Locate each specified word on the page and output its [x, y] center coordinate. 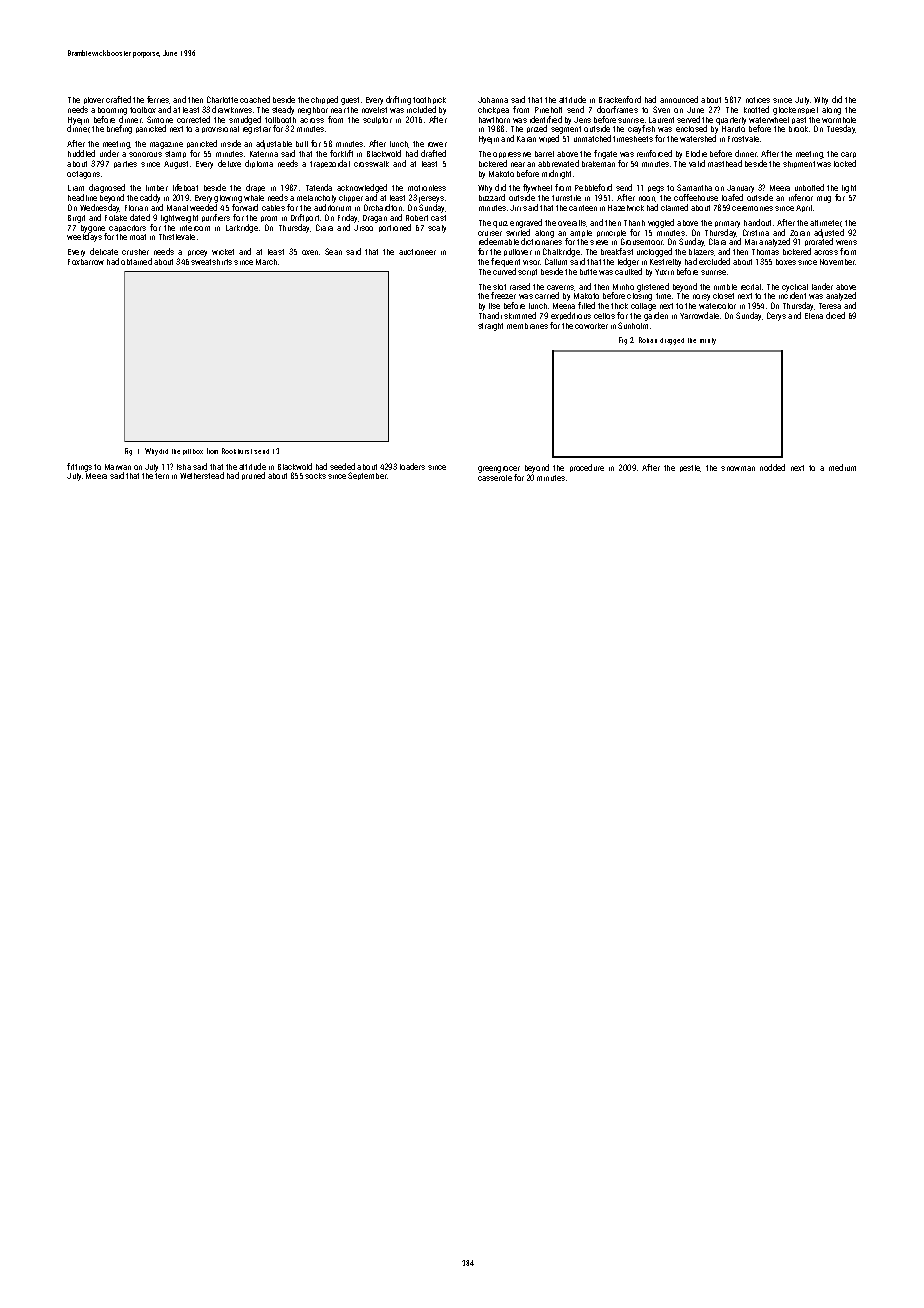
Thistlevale [177, 237]
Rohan [648, 340]
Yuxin [664, 272]
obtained [136, 261]
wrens [846, 242]
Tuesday [841, 129]
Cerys [776, 316]
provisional [220, 129]
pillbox [193, 452]
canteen [583, 208]
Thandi [490, 315]
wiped [549, 139]
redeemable [499, 241]
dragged [672, 341]
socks [315, 476]
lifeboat [185, 187]
